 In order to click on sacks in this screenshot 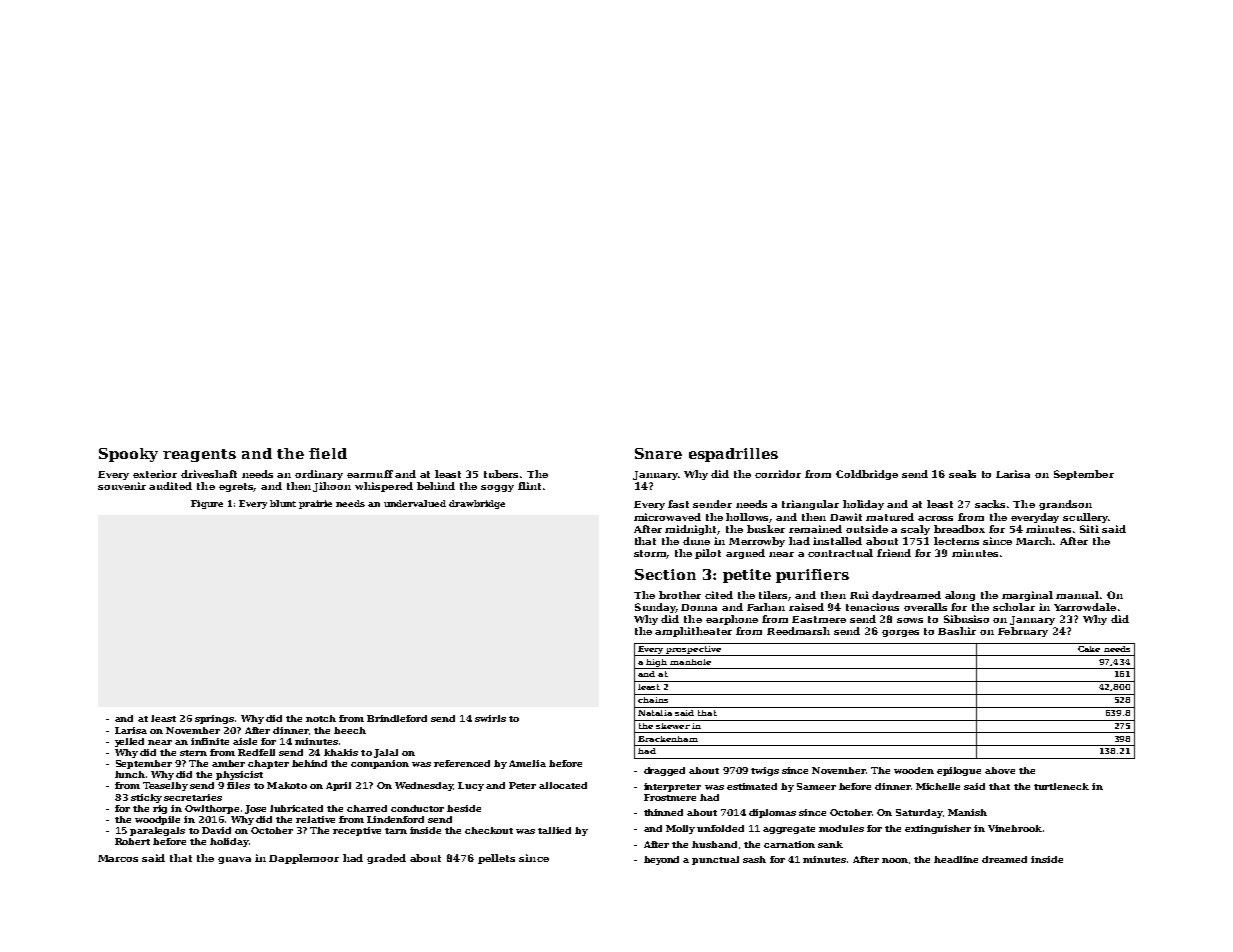, I will do `click(990, 504)`.
